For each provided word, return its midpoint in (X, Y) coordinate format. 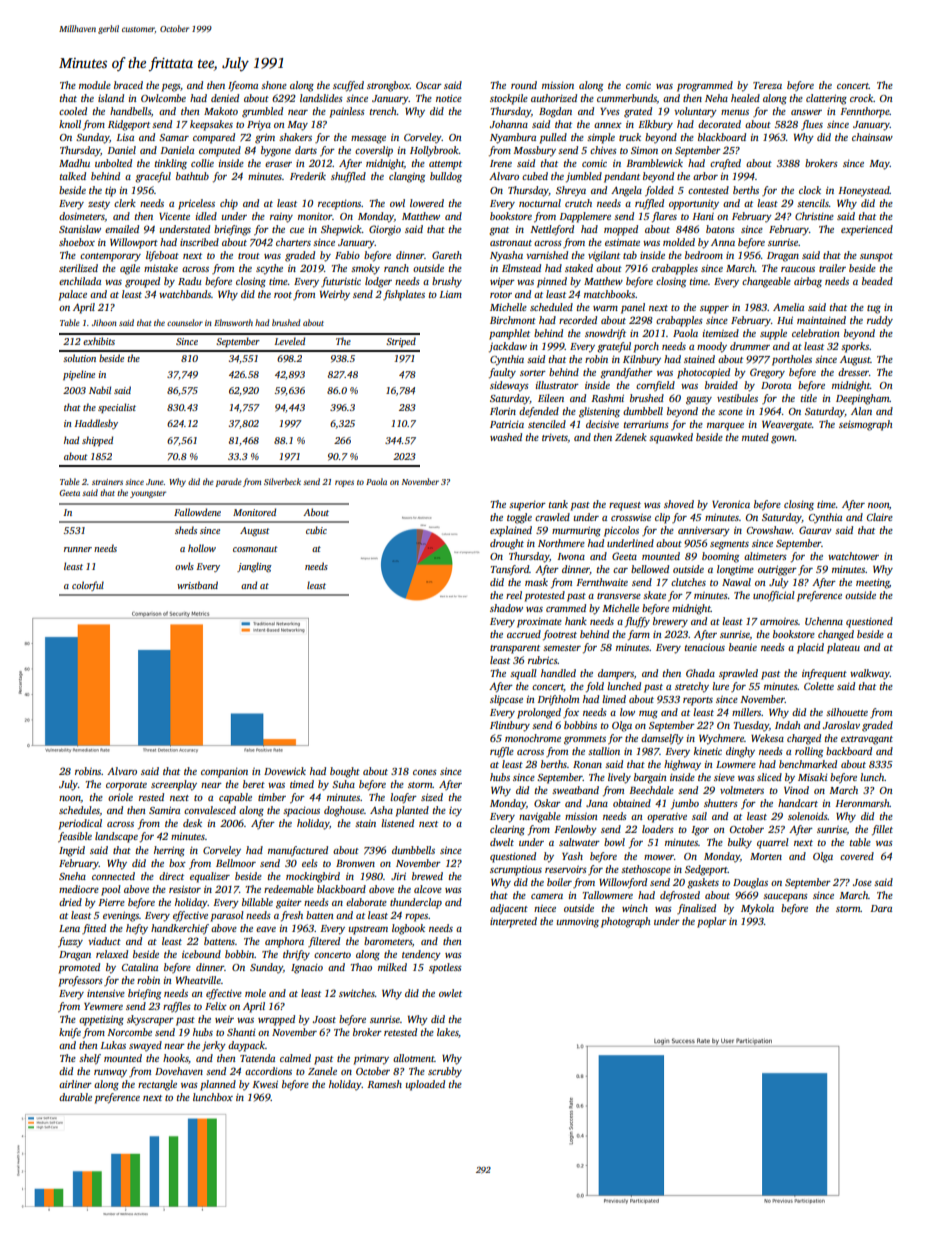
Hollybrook (434, 151)
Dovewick (285, 771)
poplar (712, 922)
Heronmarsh (862, 803)
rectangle (157, 1085)
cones (425, 772)
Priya (259, 125)
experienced (867, 230)
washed (506, 437)
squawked (671, 438)
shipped (97, 441)
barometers (388, 941)
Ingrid (72, 851)
